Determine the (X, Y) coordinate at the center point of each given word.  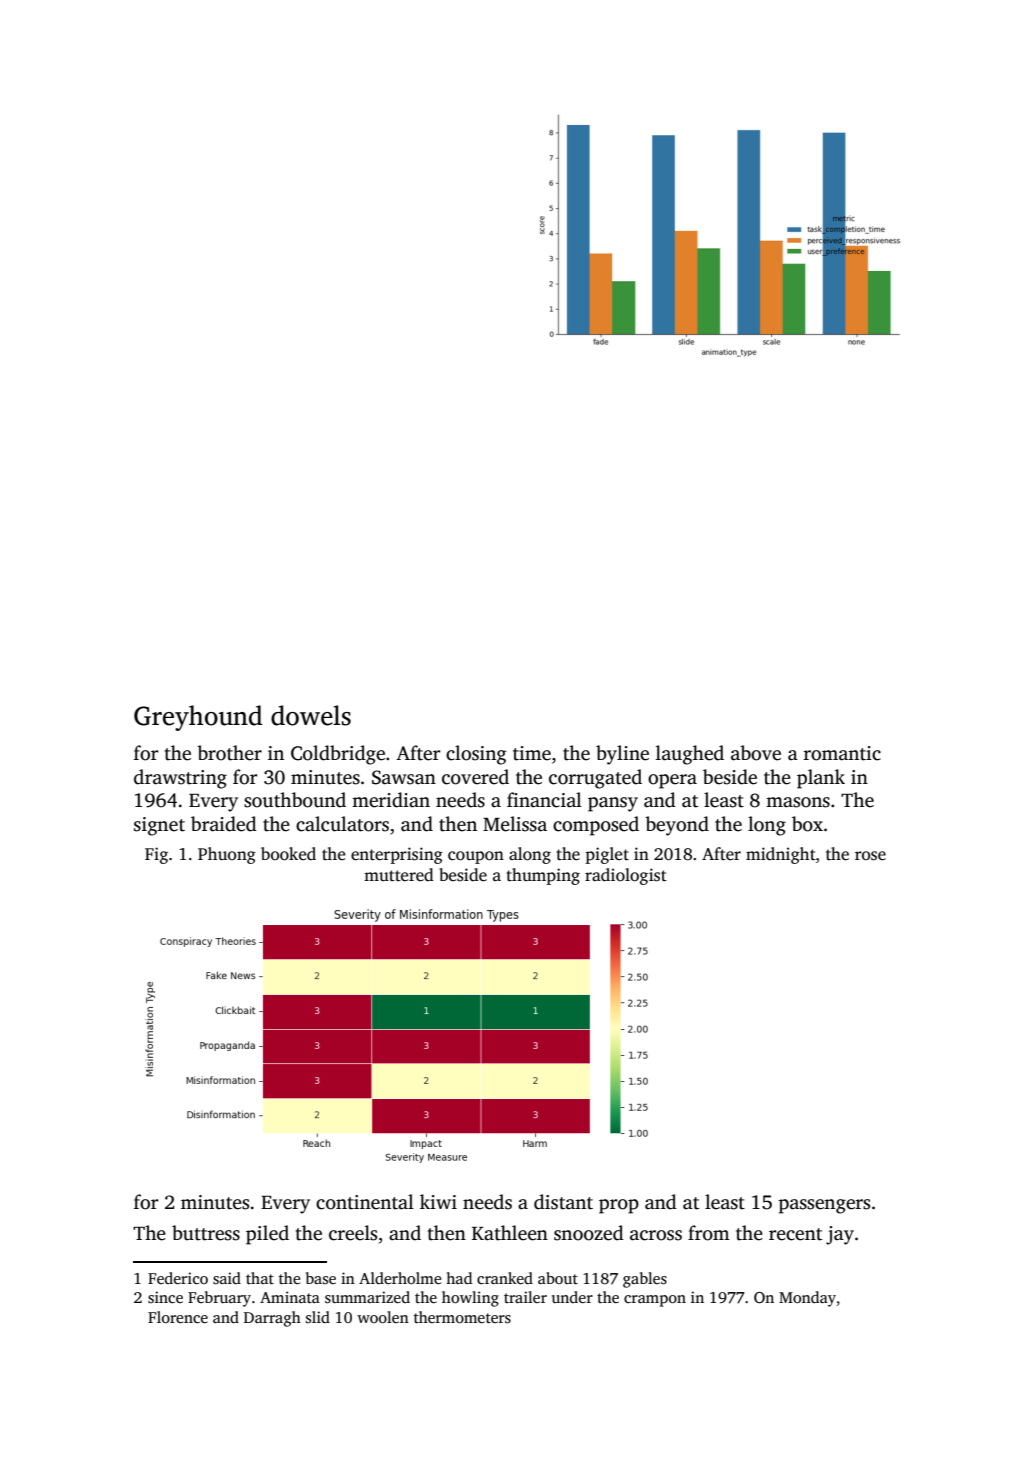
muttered (399, 875)
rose (870, 856)
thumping (543, 876)
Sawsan (404, 777)
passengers (824, 1206)
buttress (206, 1233)
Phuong (227, 855)
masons (798, 802)
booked (288, 854)
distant (563, 1202)
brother (229, 753)
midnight (781, 855)
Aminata (290, 1297)
